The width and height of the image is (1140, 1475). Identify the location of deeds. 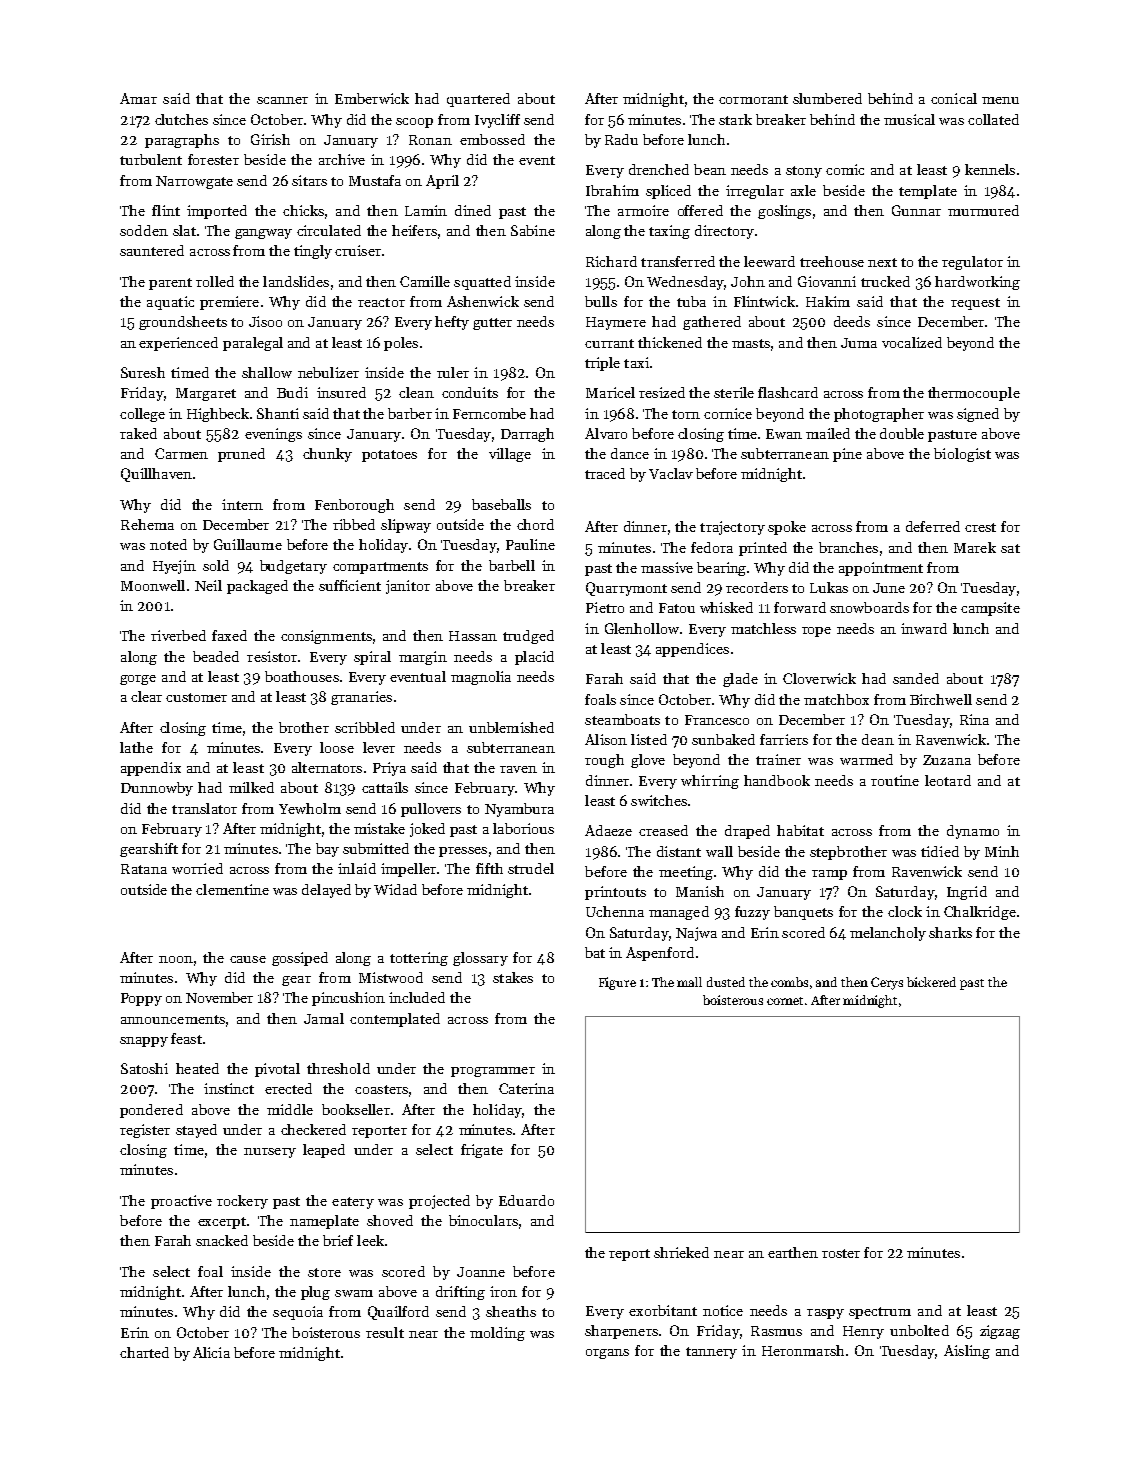
(852, 321).
